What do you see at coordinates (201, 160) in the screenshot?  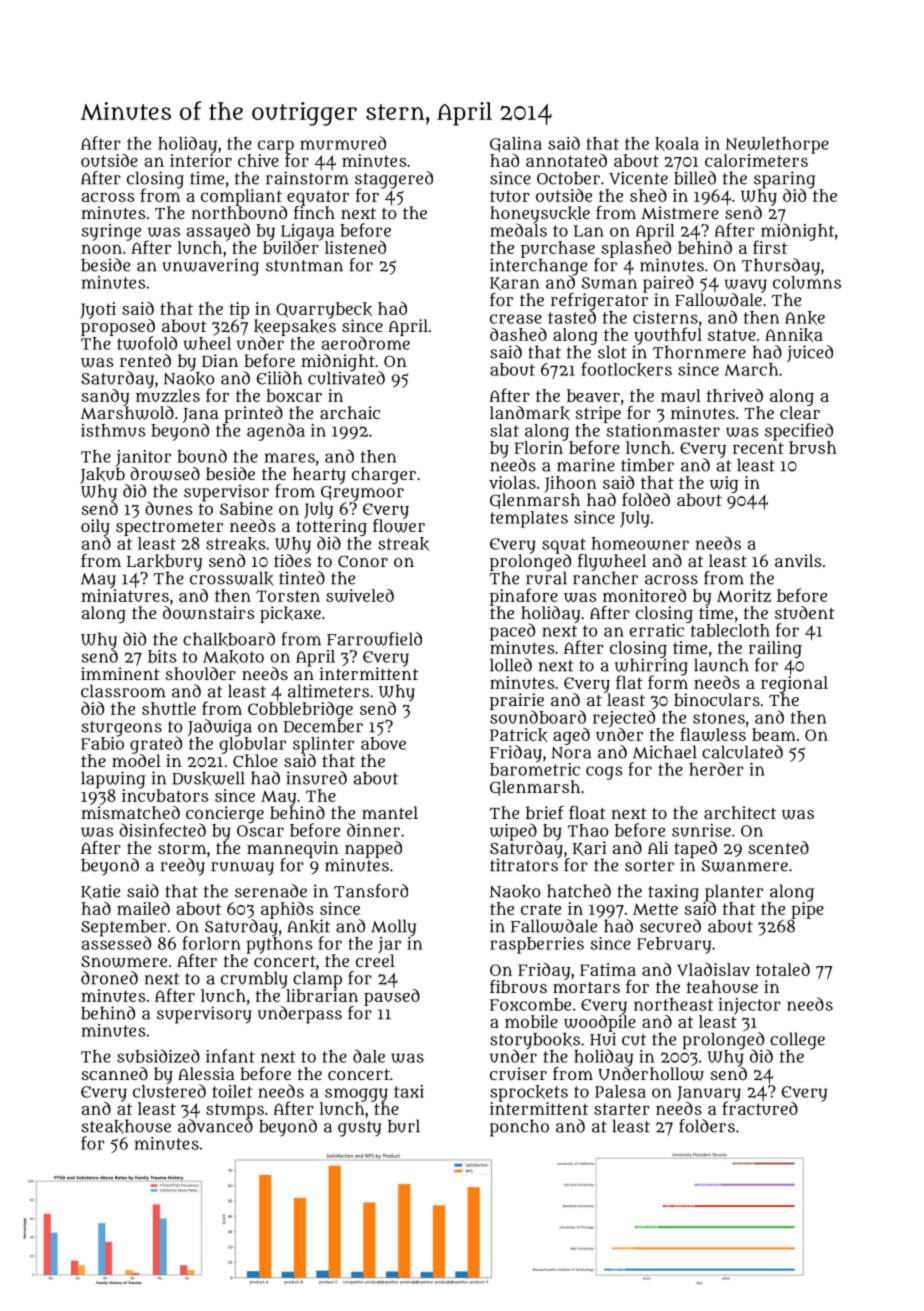 I see `interior` at bounding box center [201, 160].
